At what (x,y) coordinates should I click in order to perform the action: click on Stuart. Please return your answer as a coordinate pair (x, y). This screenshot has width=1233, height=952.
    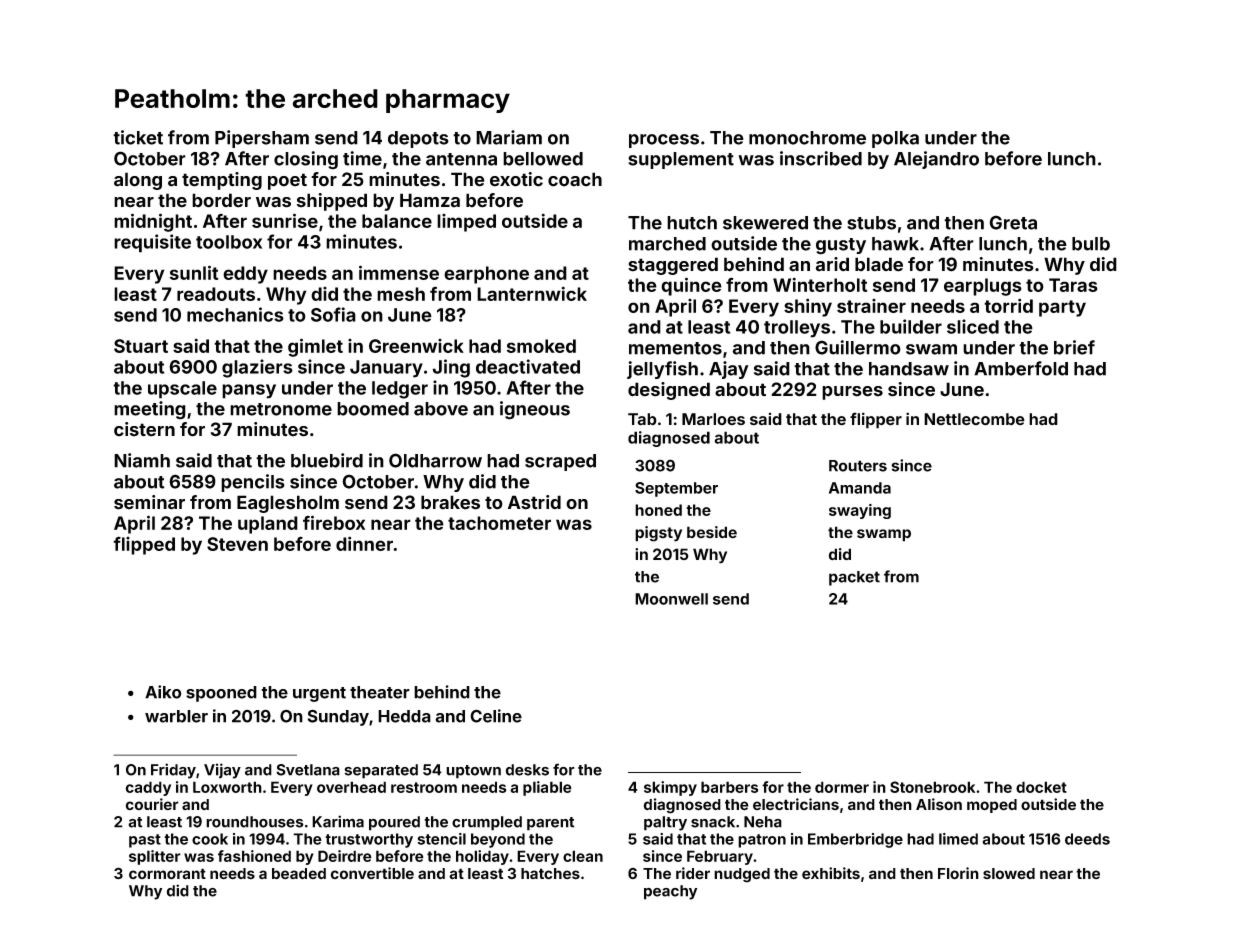
    Looking at the image, I should click on (141, 346).
